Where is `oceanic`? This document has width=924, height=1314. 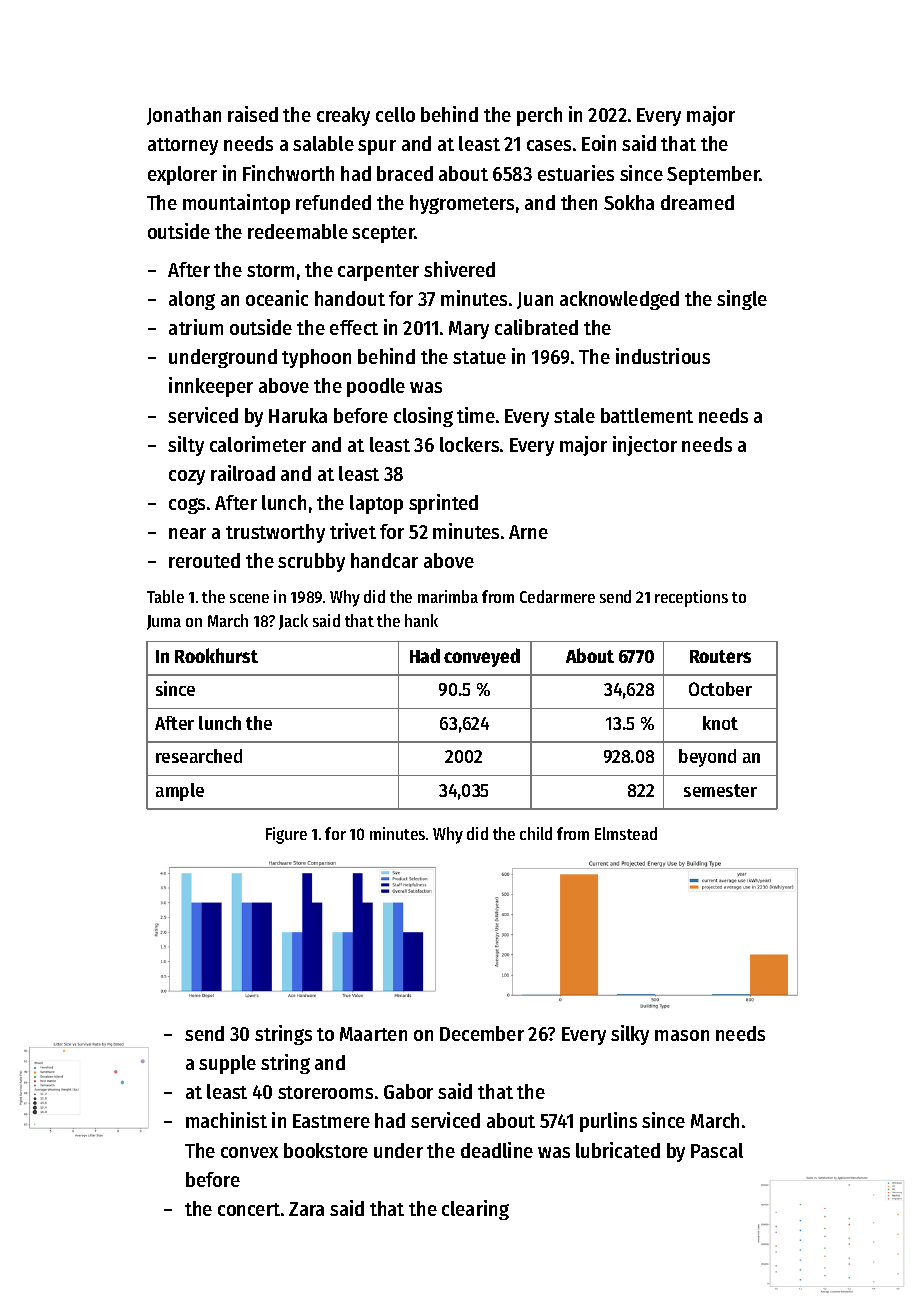 oceanic is located at coordinates (277, 298).
